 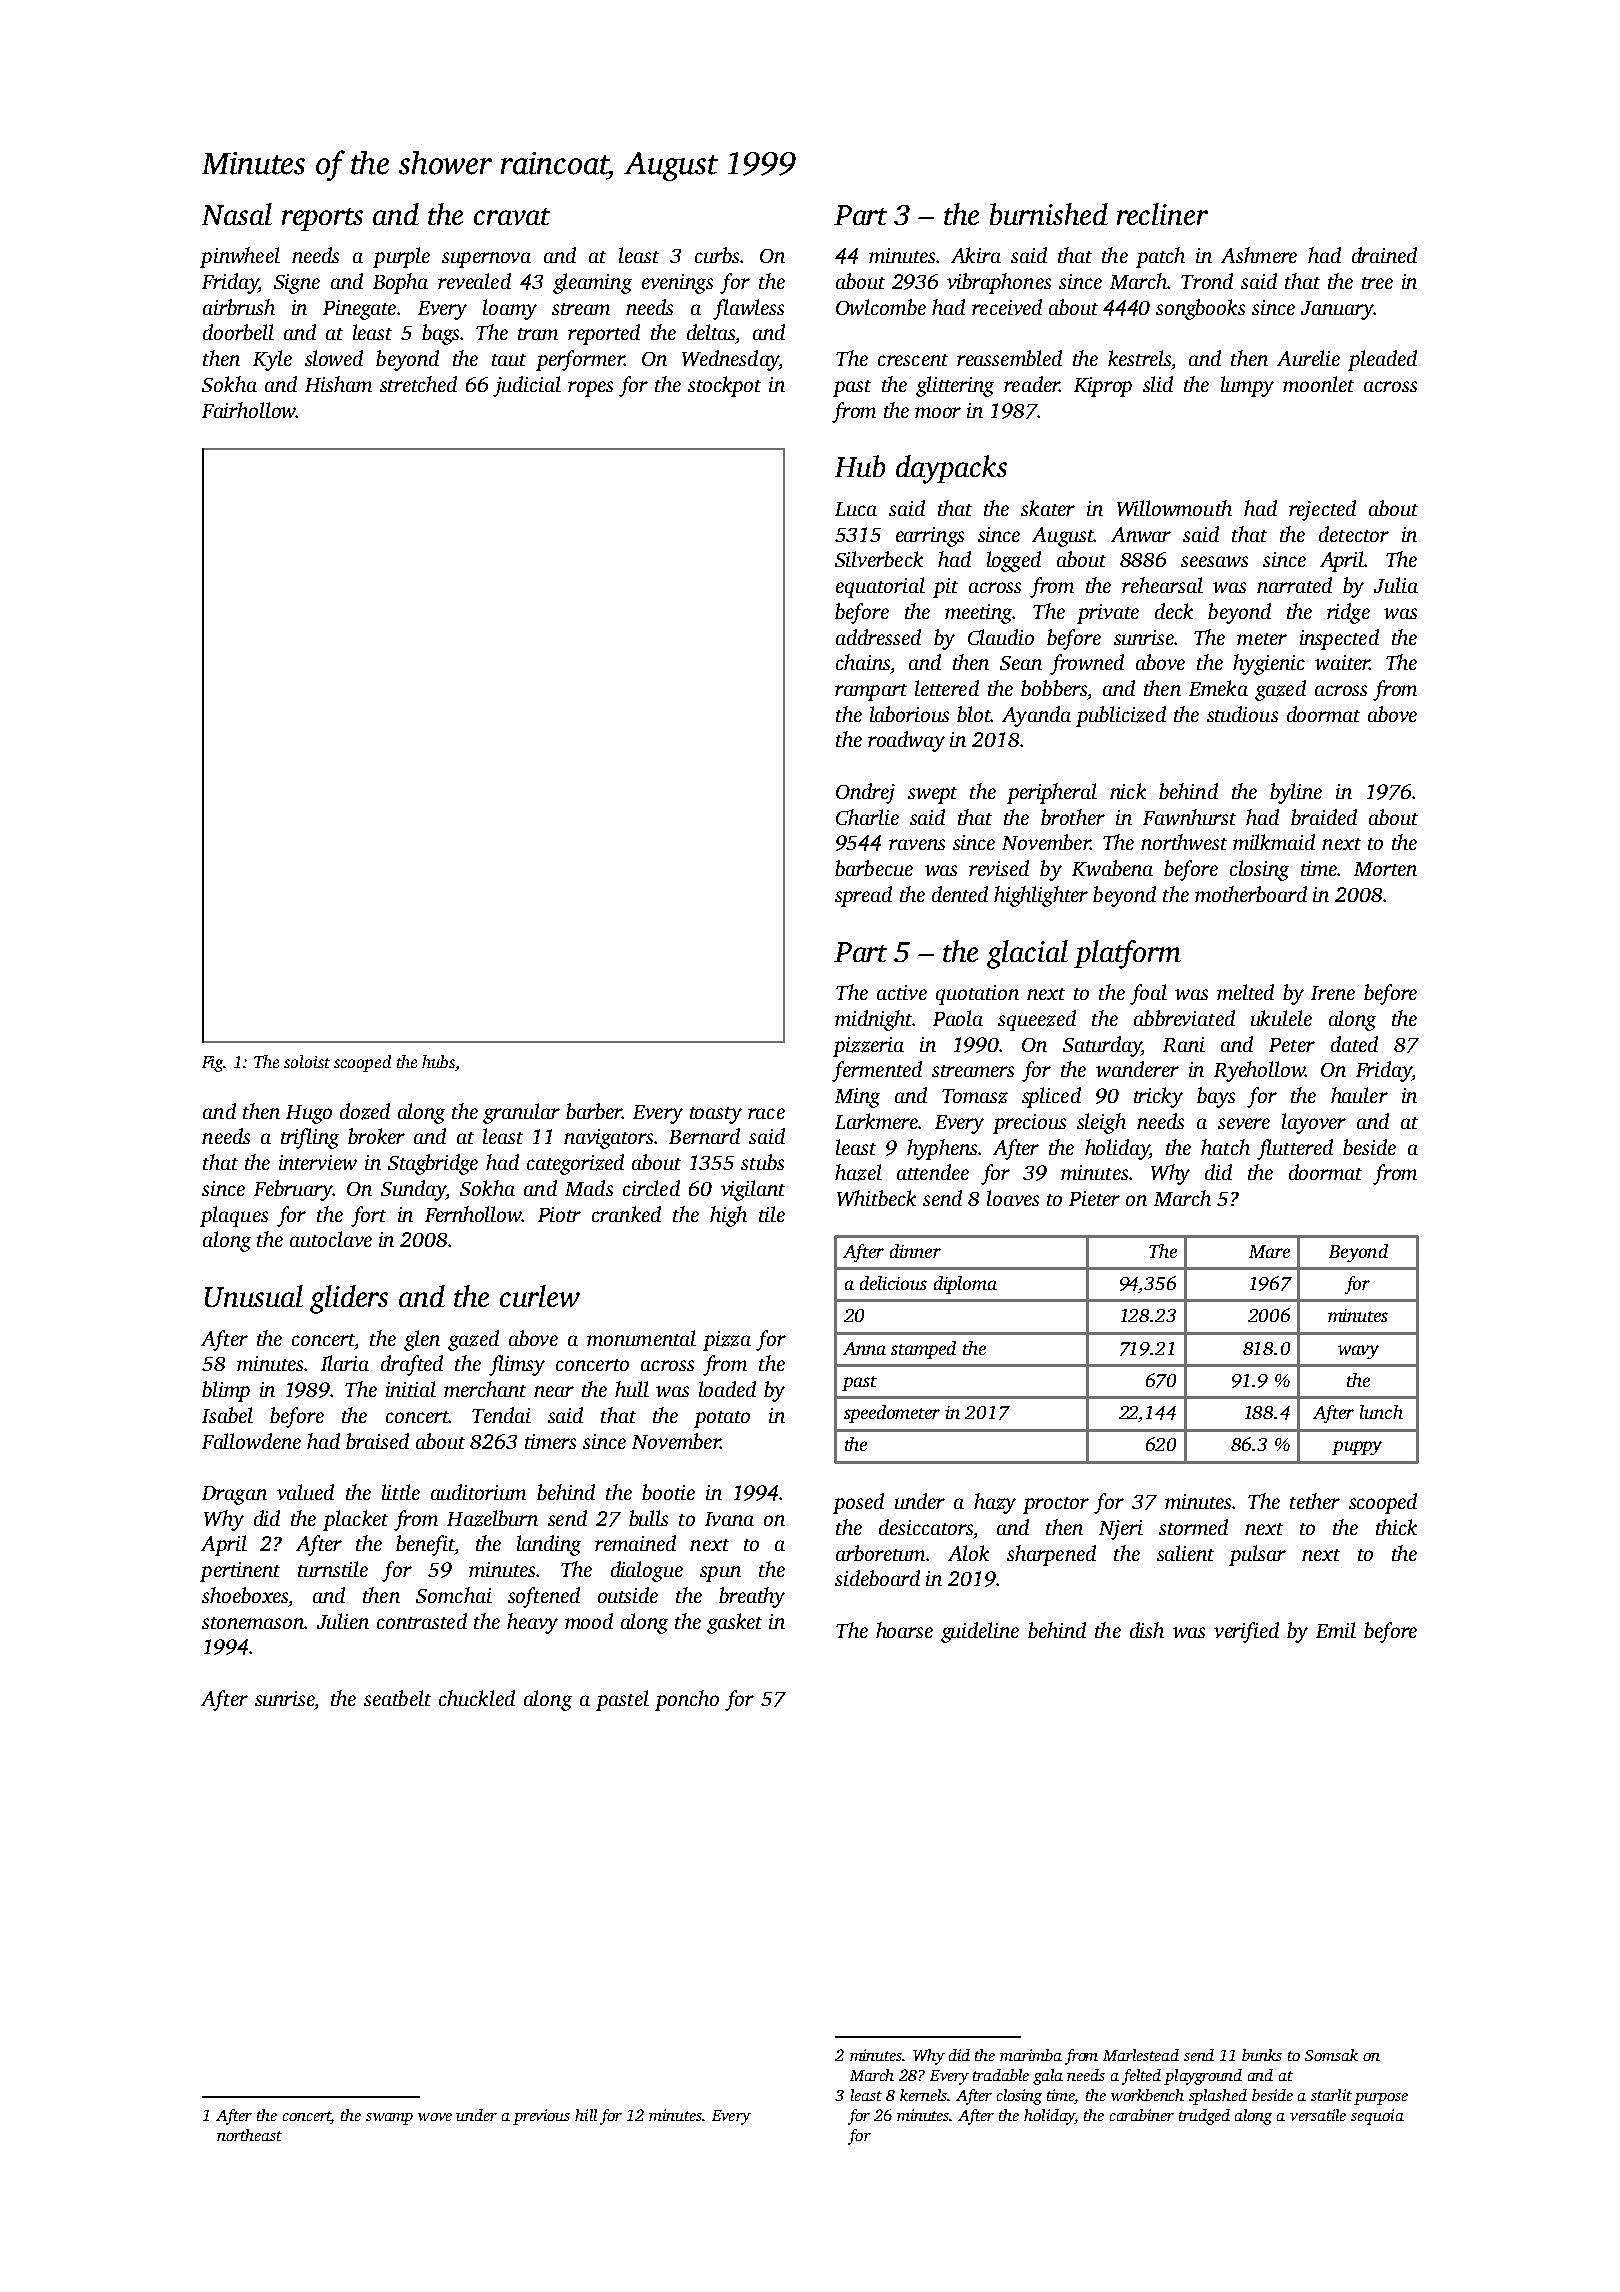 I want to click on stonemason, so click(x=253, y=1623).
